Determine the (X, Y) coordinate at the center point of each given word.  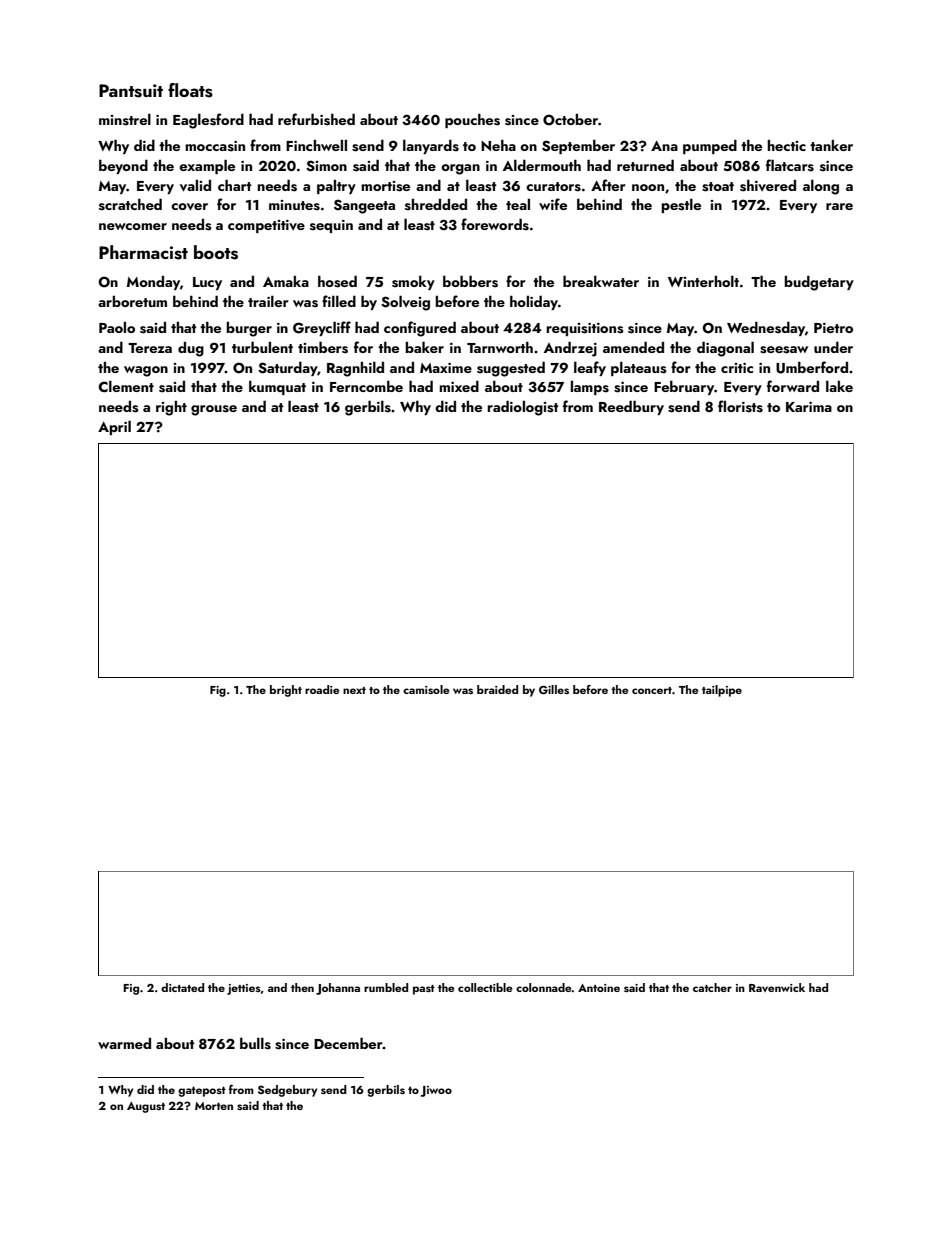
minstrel (125, 119)
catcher (712, 987)
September (578, 146)
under (833, 347)
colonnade (544, 987)
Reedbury (631, 407)
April (114, 427)
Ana (664, 146)
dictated (182, 987)
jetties (244, 989)
